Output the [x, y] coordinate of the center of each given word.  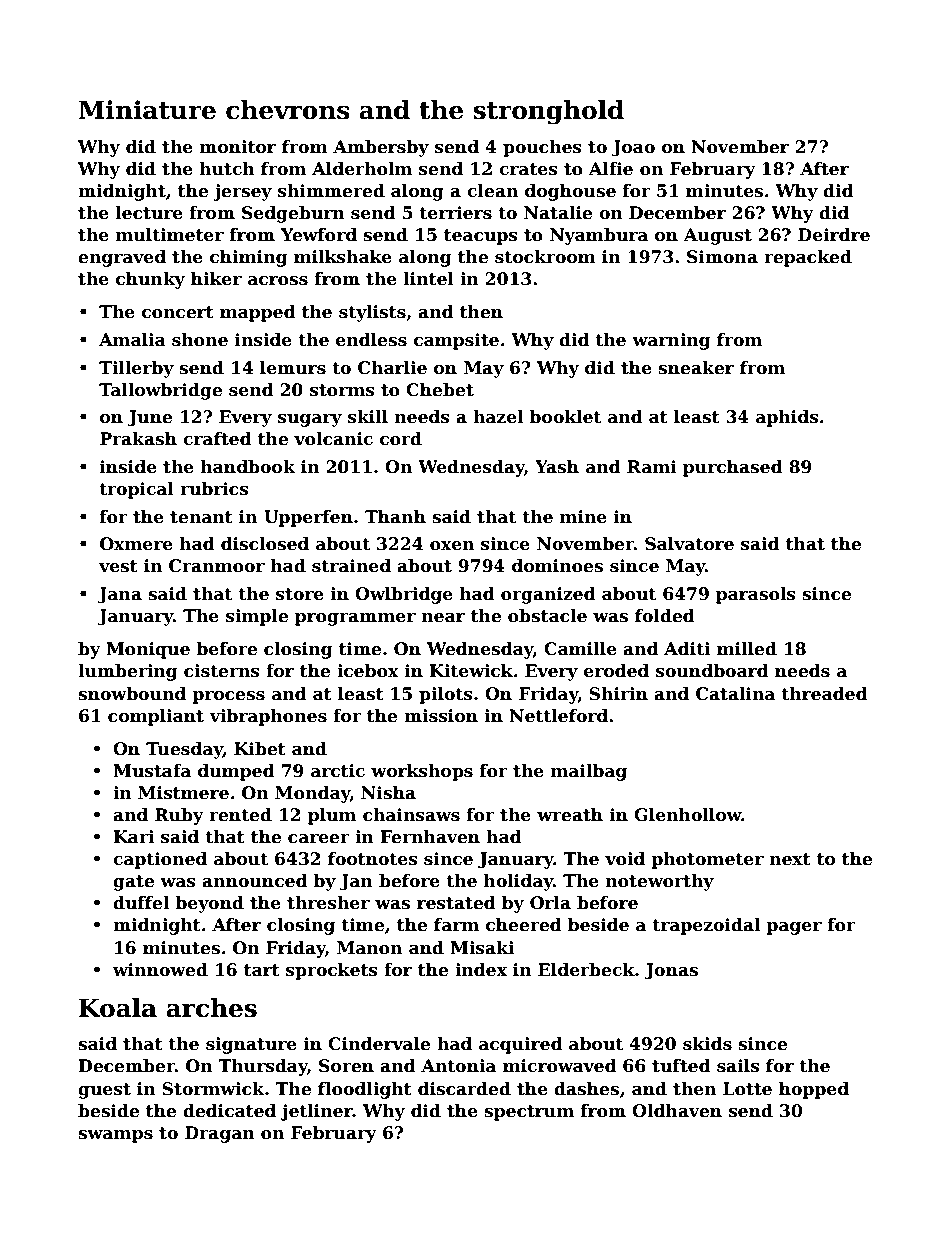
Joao [633, 148]
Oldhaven [677, 1111]
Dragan [220, 1134]
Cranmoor [217, 566]
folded [665, 616]
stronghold [548, 112]
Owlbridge [404, 595]
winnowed [160, 970]
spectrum [529, 1113]
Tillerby [136, 369]
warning [671, 341]
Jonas [671, 971]
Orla [550, 903]
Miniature [147, 110]
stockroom [545, 257]
